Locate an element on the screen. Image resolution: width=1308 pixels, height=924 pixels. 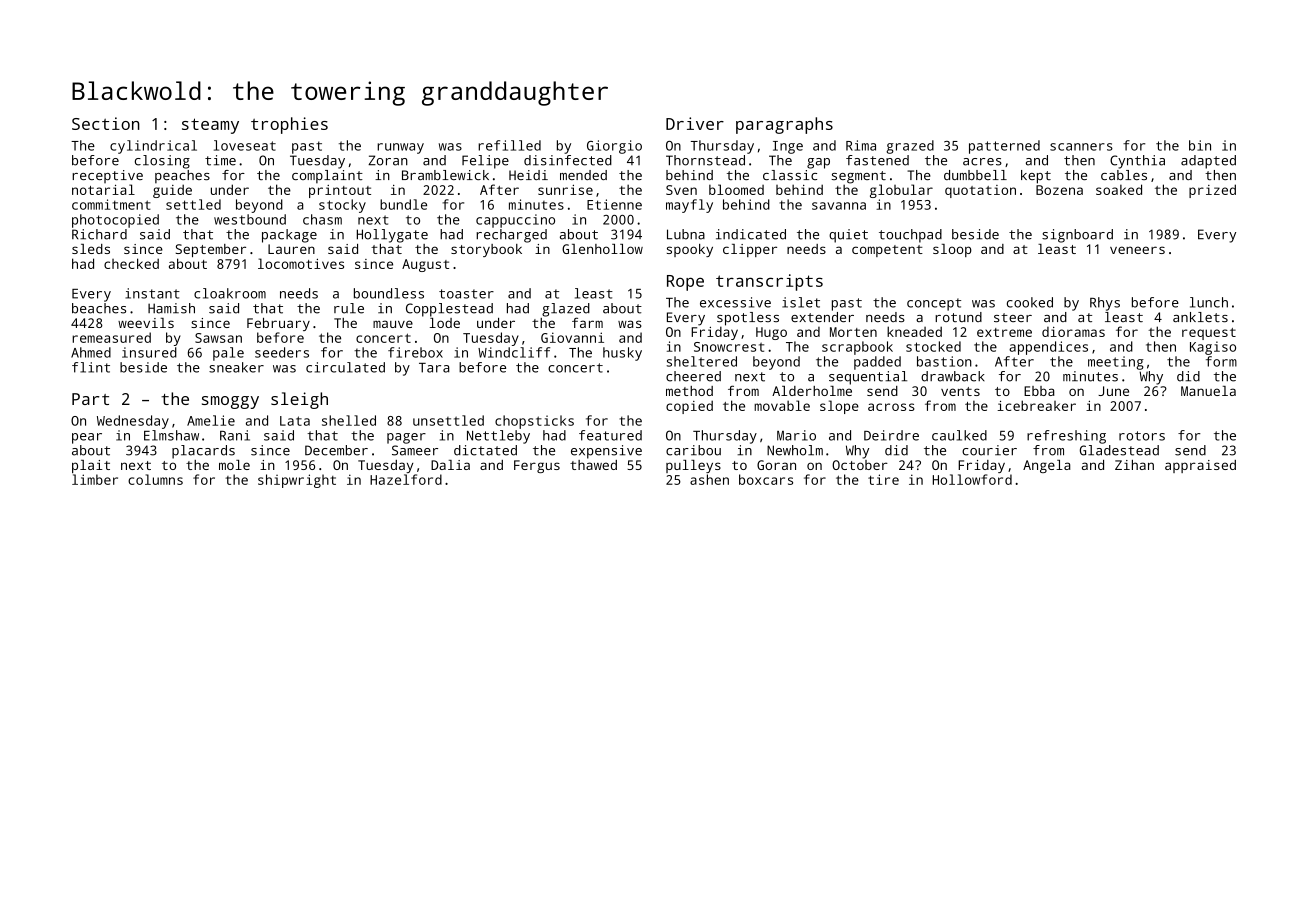
cappuccino is located at coordinates (515, 221).
